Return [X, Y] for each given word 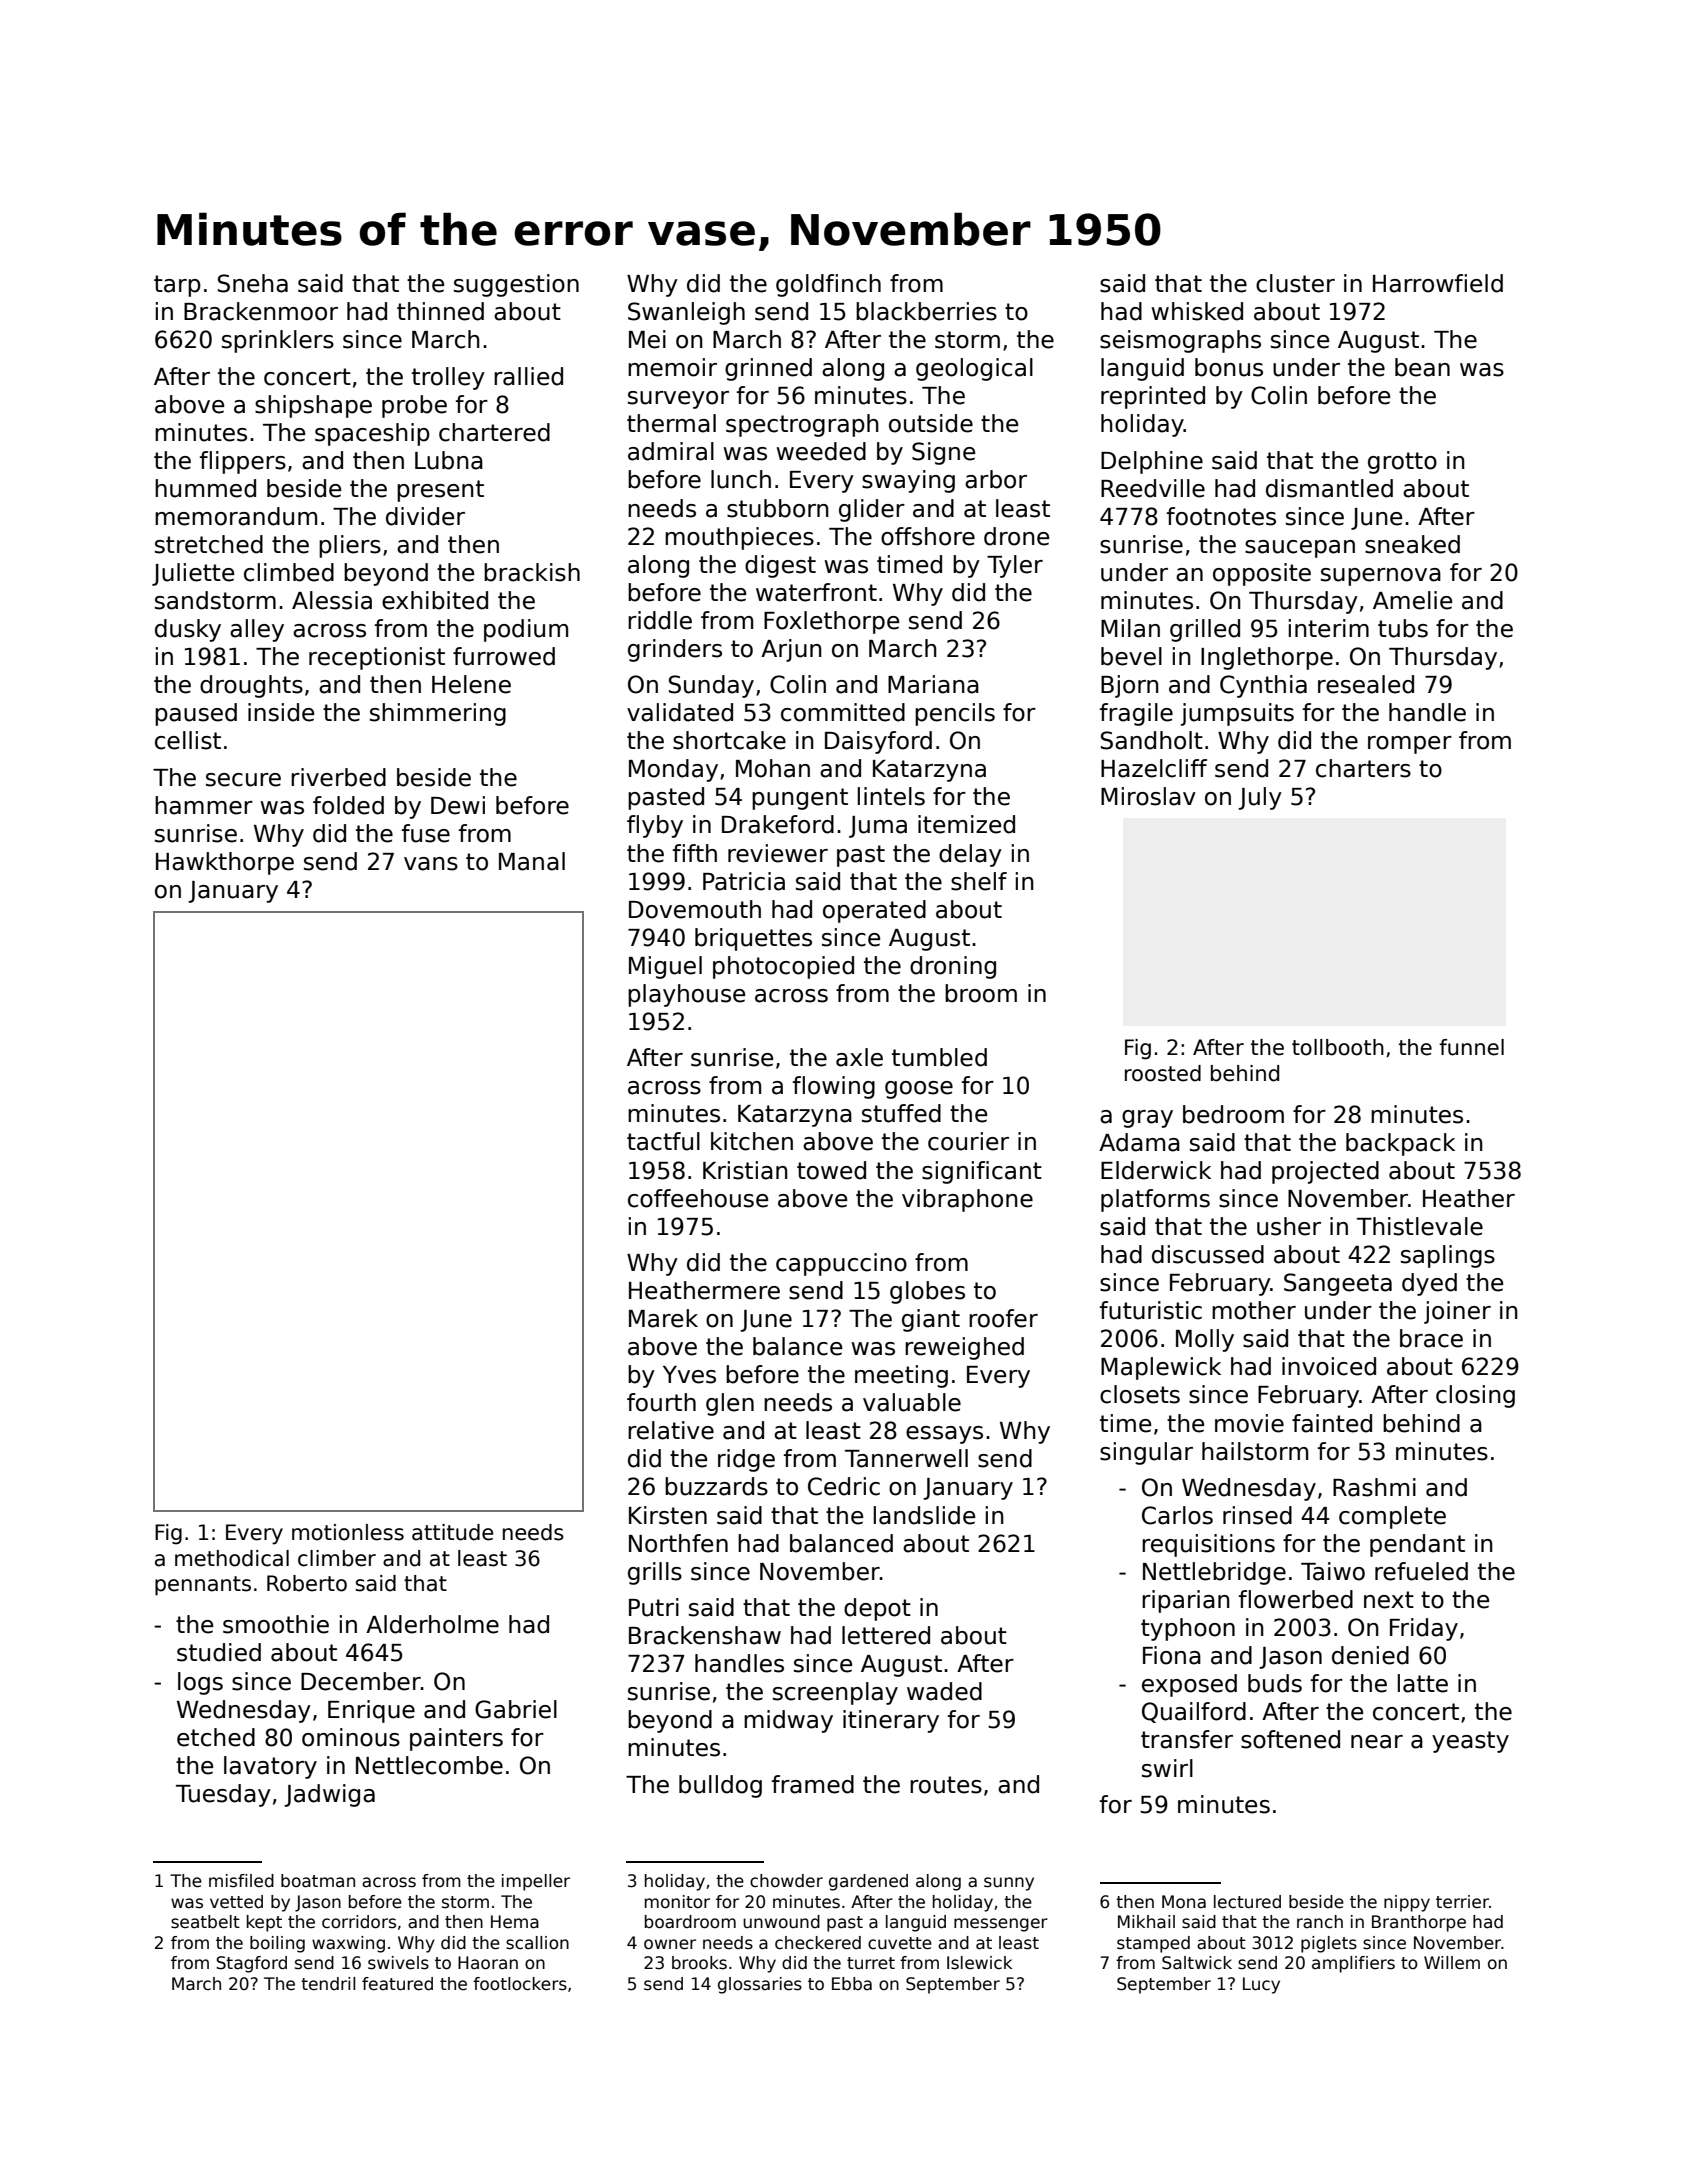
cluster [1295, 283]
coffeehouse [698, 1198]
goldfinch [828, 285]
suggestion [516, 285]
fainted [1332, 1423]
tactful [663, 1141]
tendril [328, 1984]
